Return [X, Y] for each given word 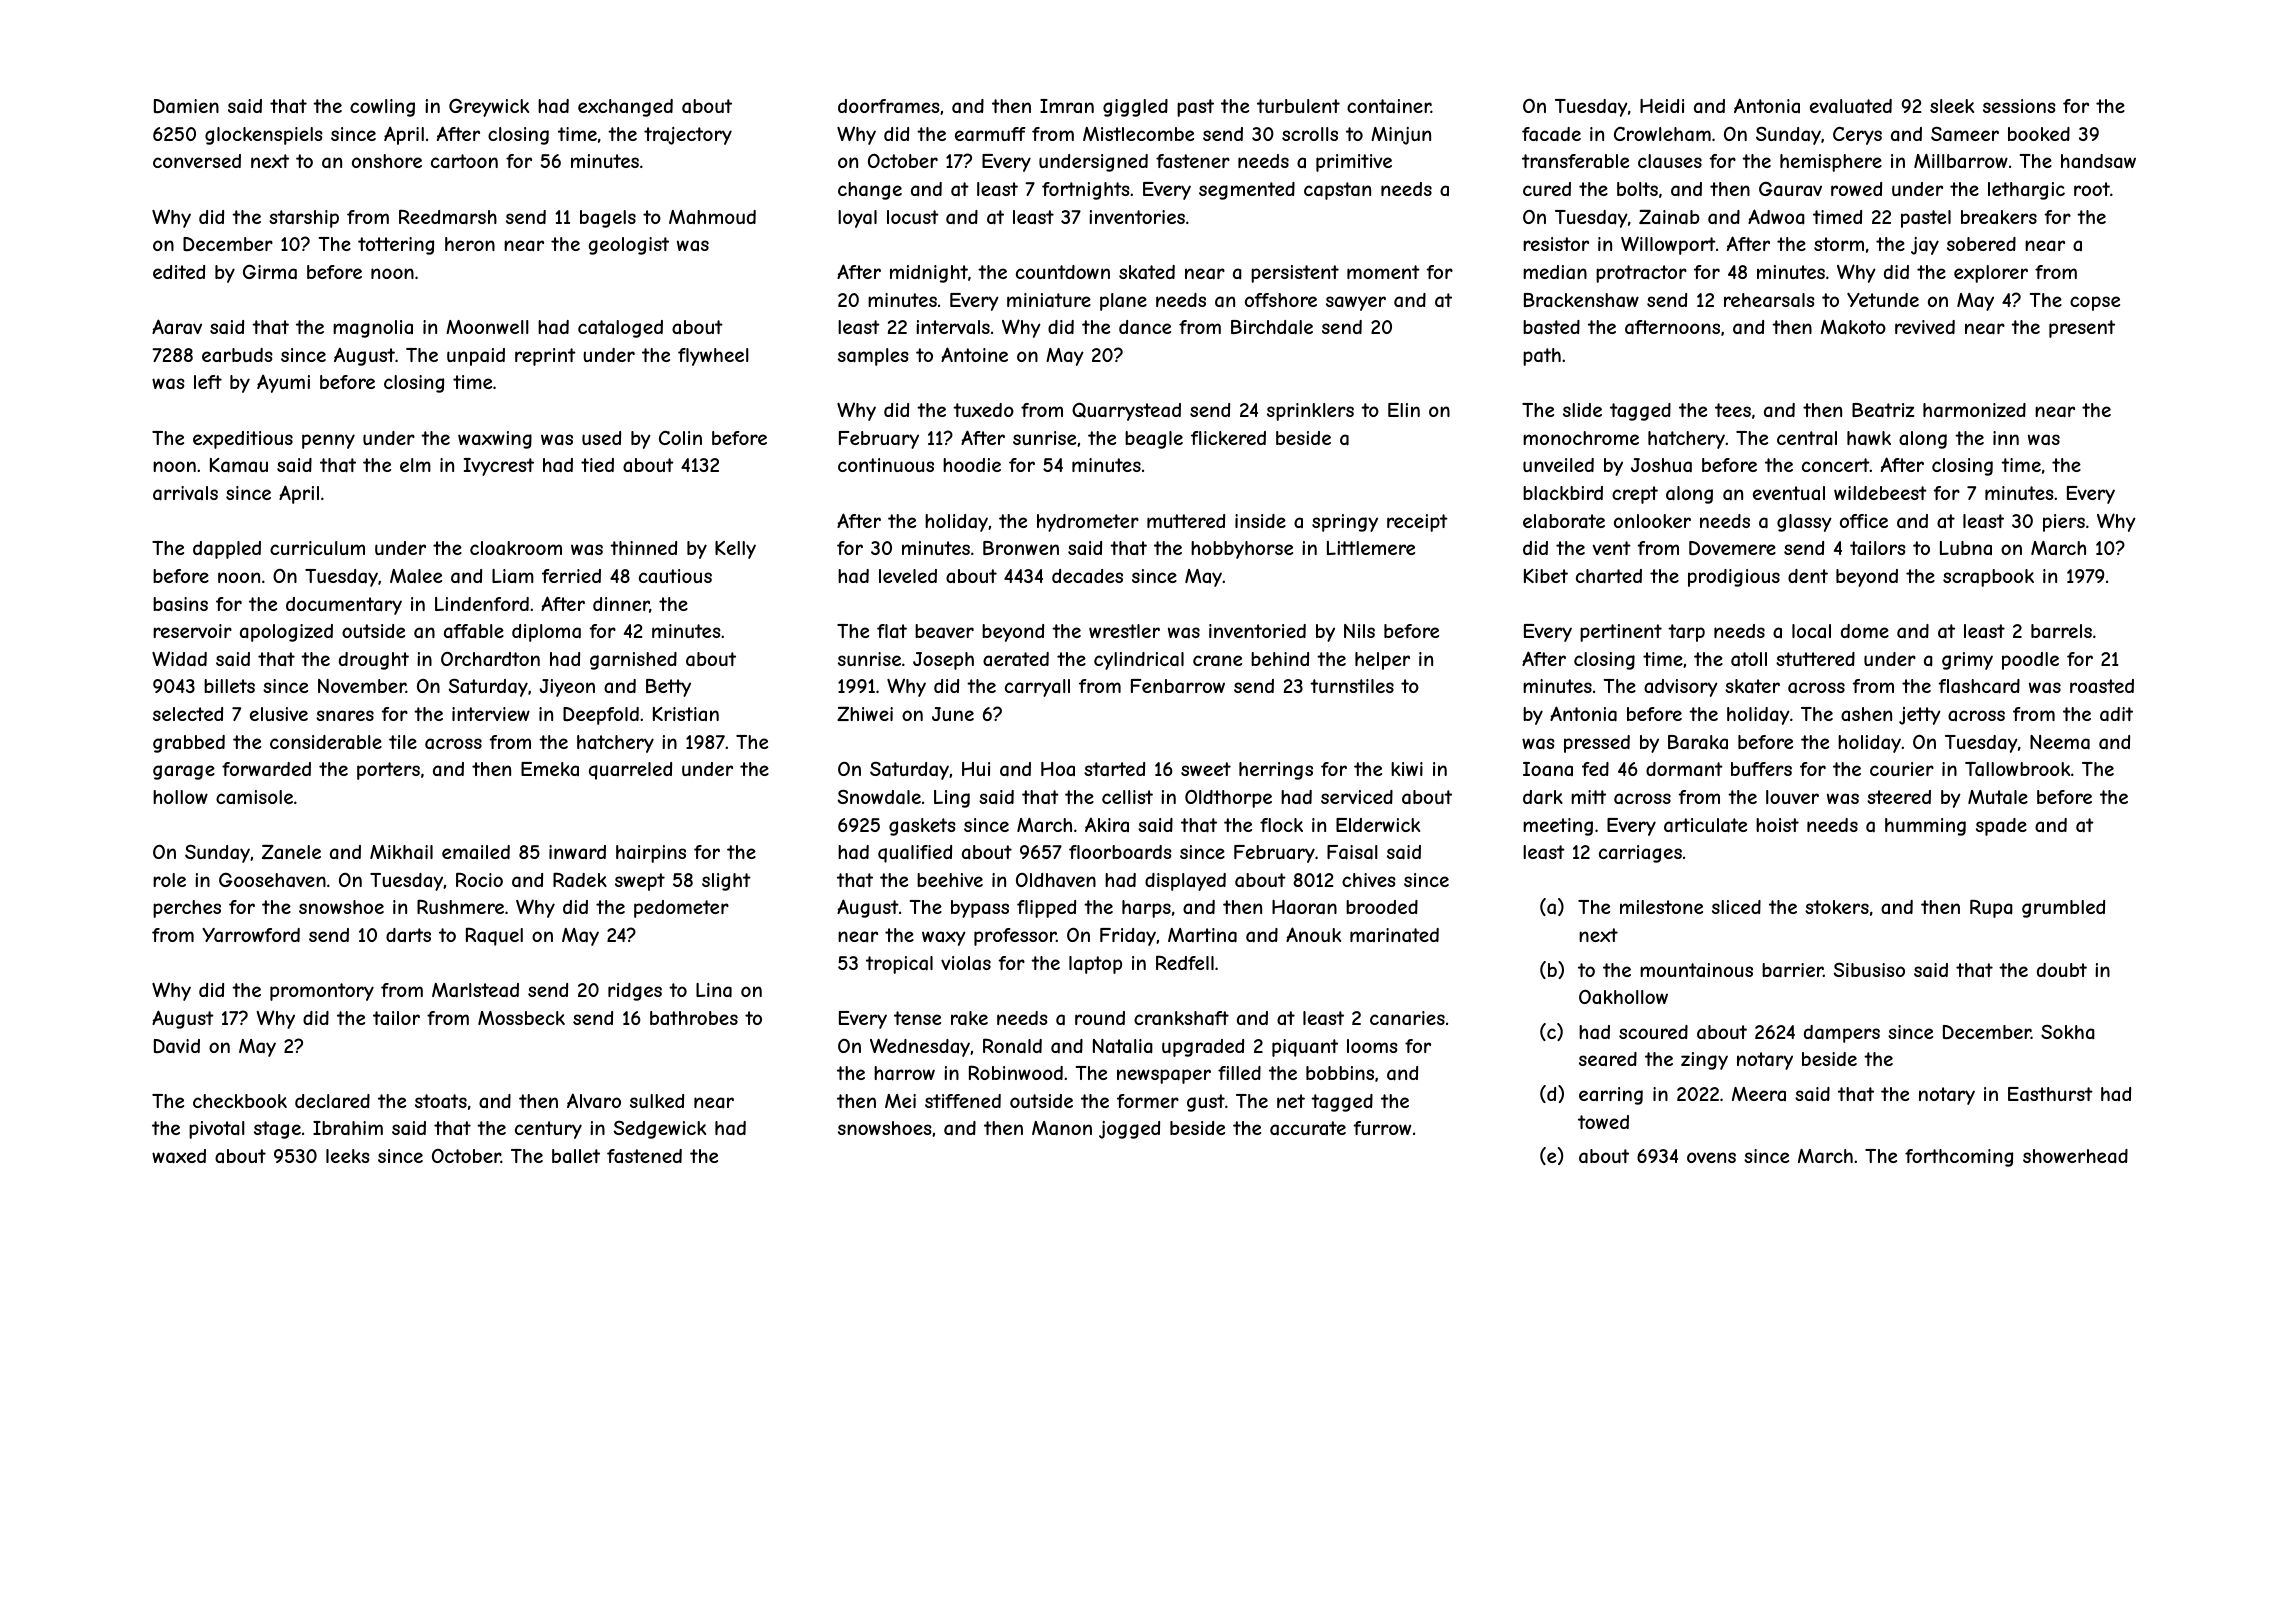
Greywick [489, 108]
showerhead [2075, 1156]
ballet [576, 1156]
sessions [2019, 106]
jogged [1129, 1130]
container [1389, 106]
